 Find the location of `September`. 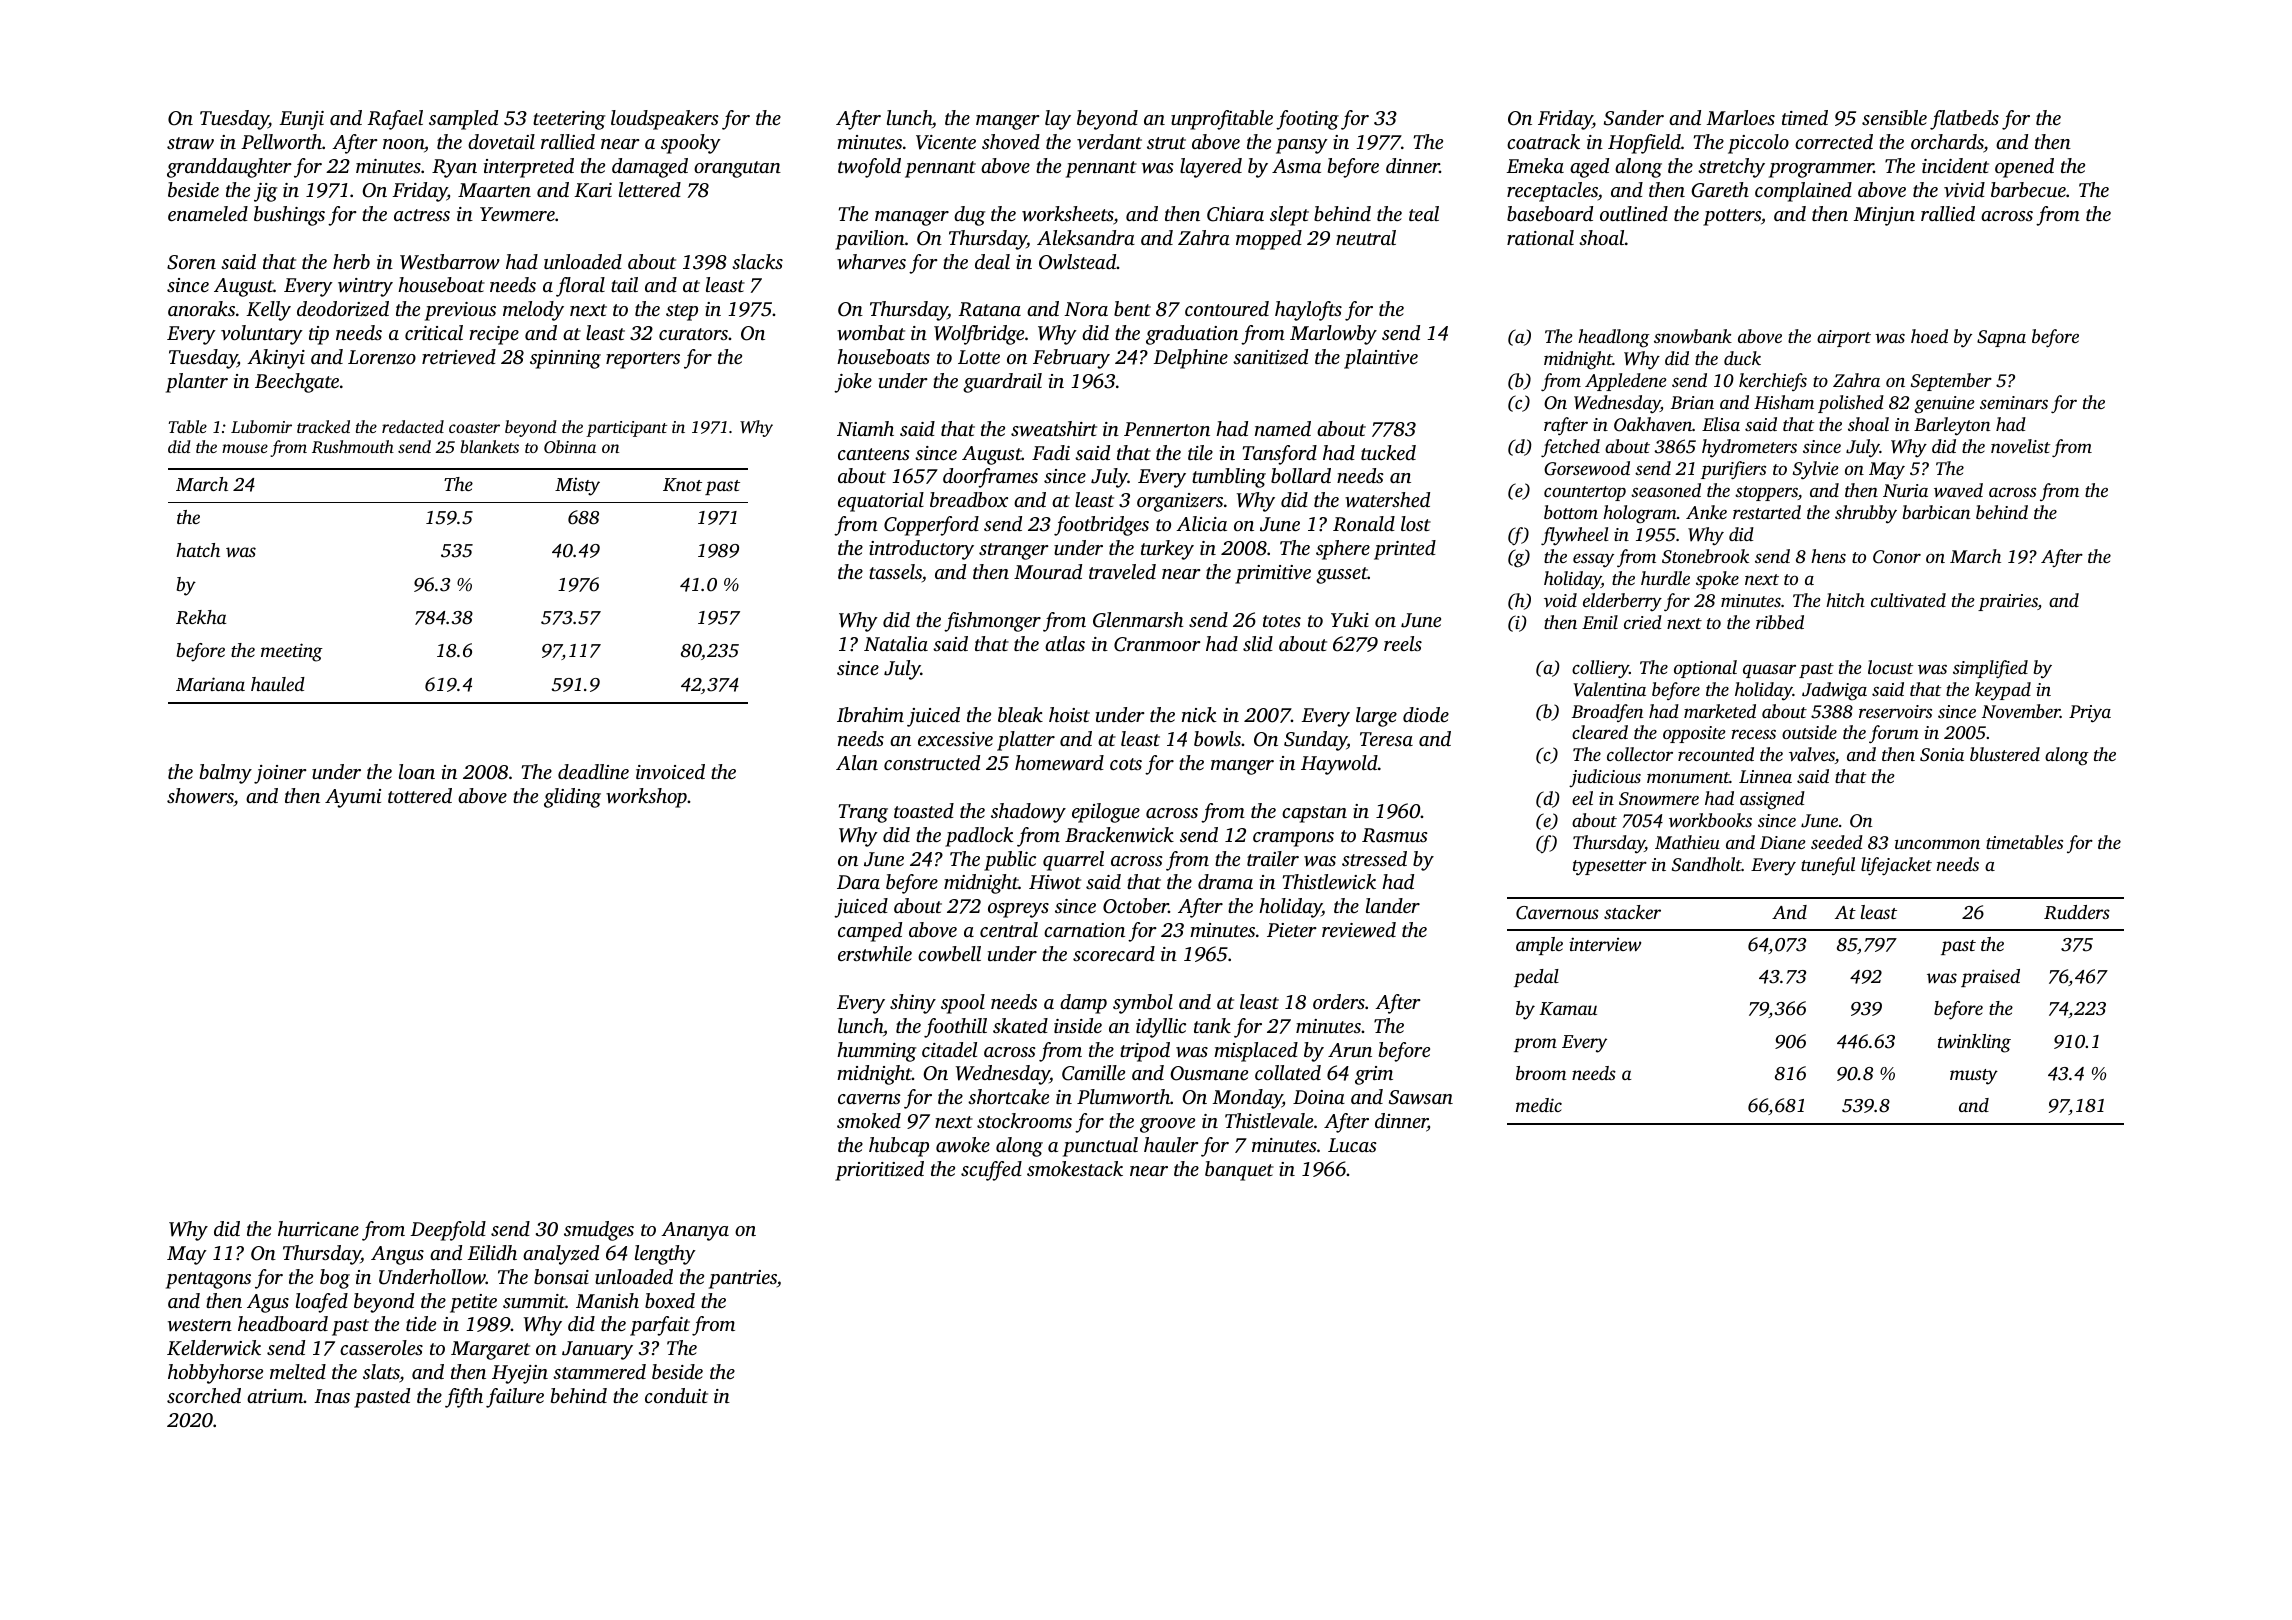

September is located at coordinates (1951, 382).
